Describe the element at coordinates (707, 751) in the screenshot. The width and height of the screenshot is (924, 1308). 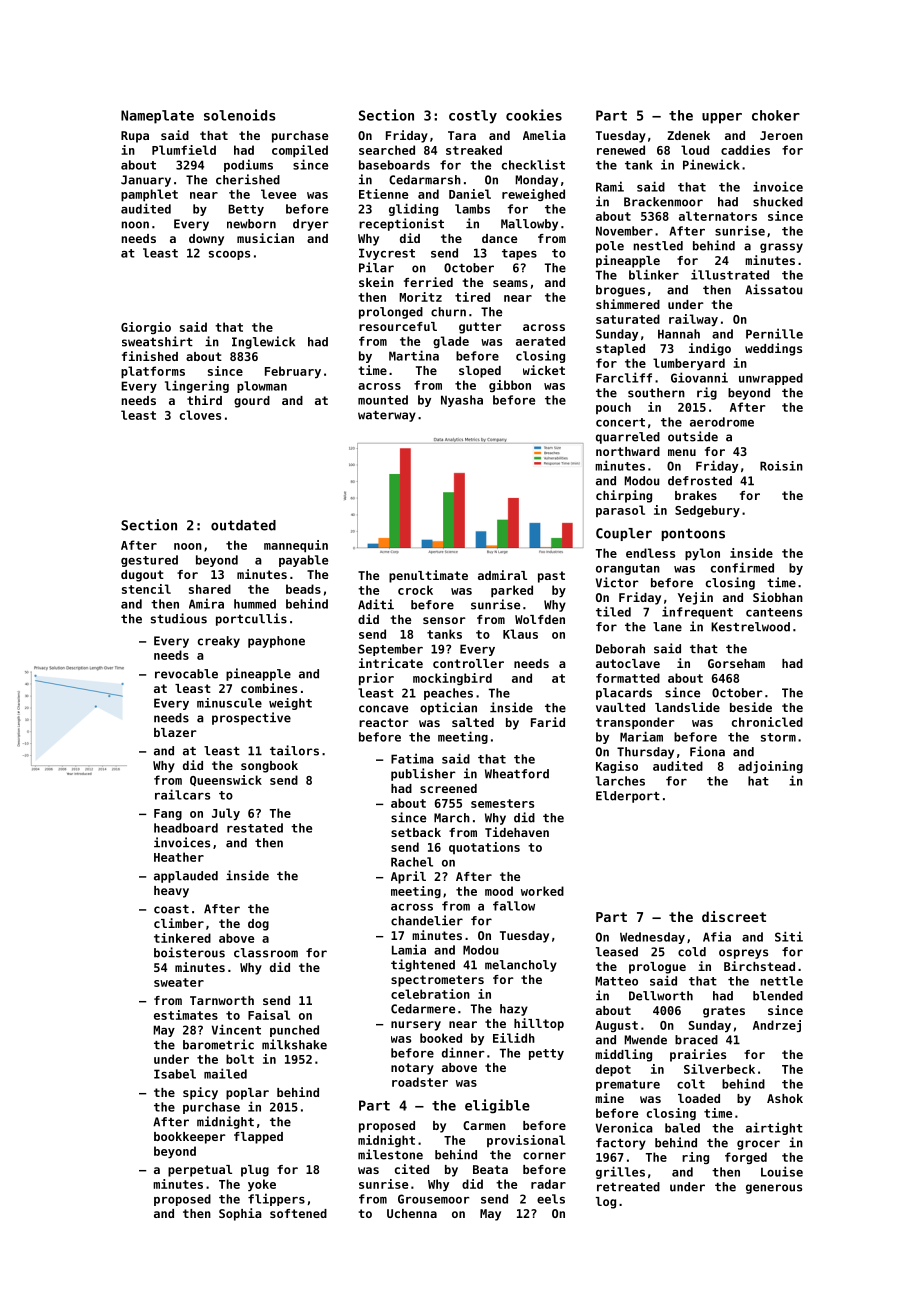
I see `Fiona` at that location.
